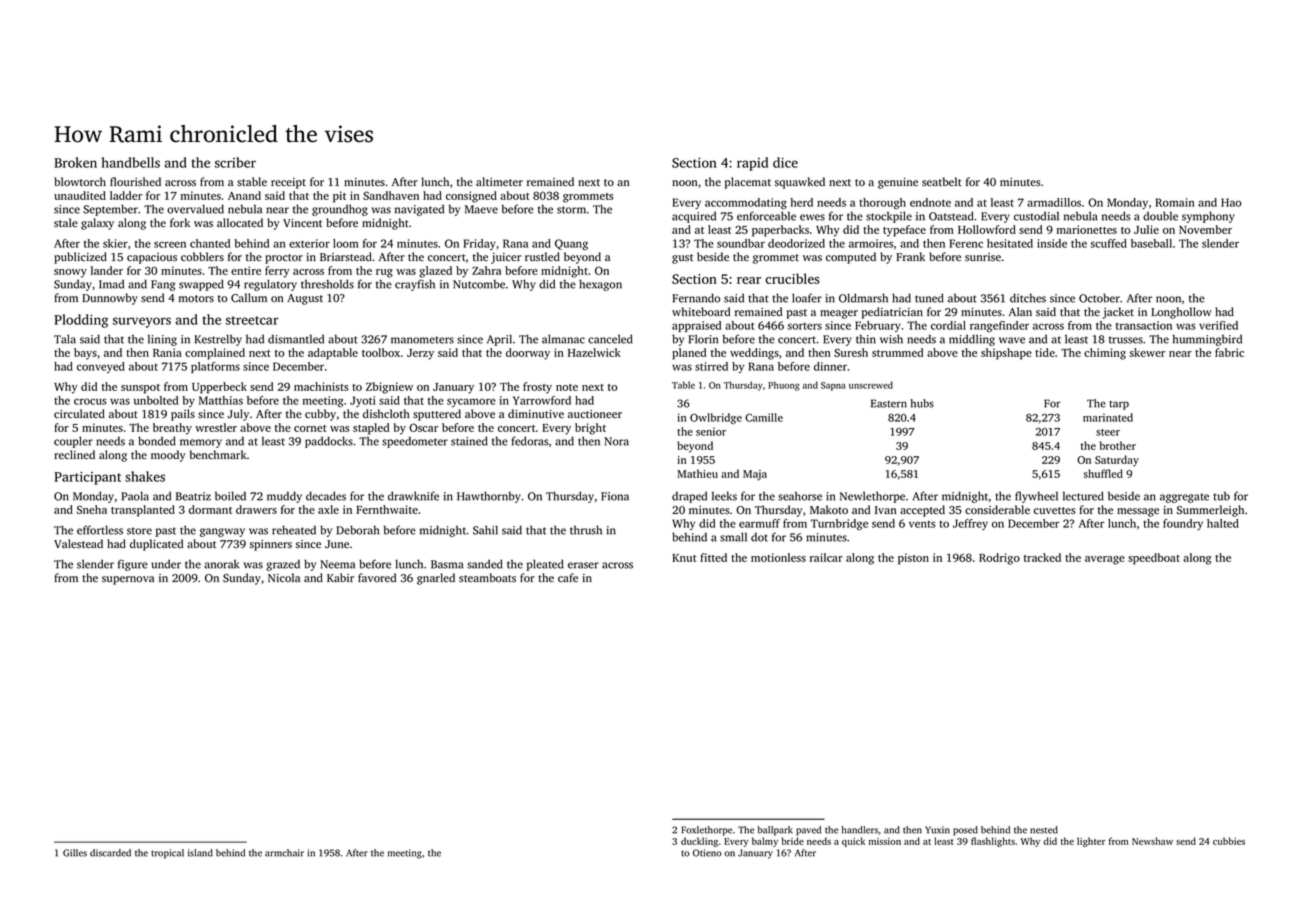  What do you see at coordinates (75, 162) in the document?
I see `Broken` at bounding box center [75, 162].
